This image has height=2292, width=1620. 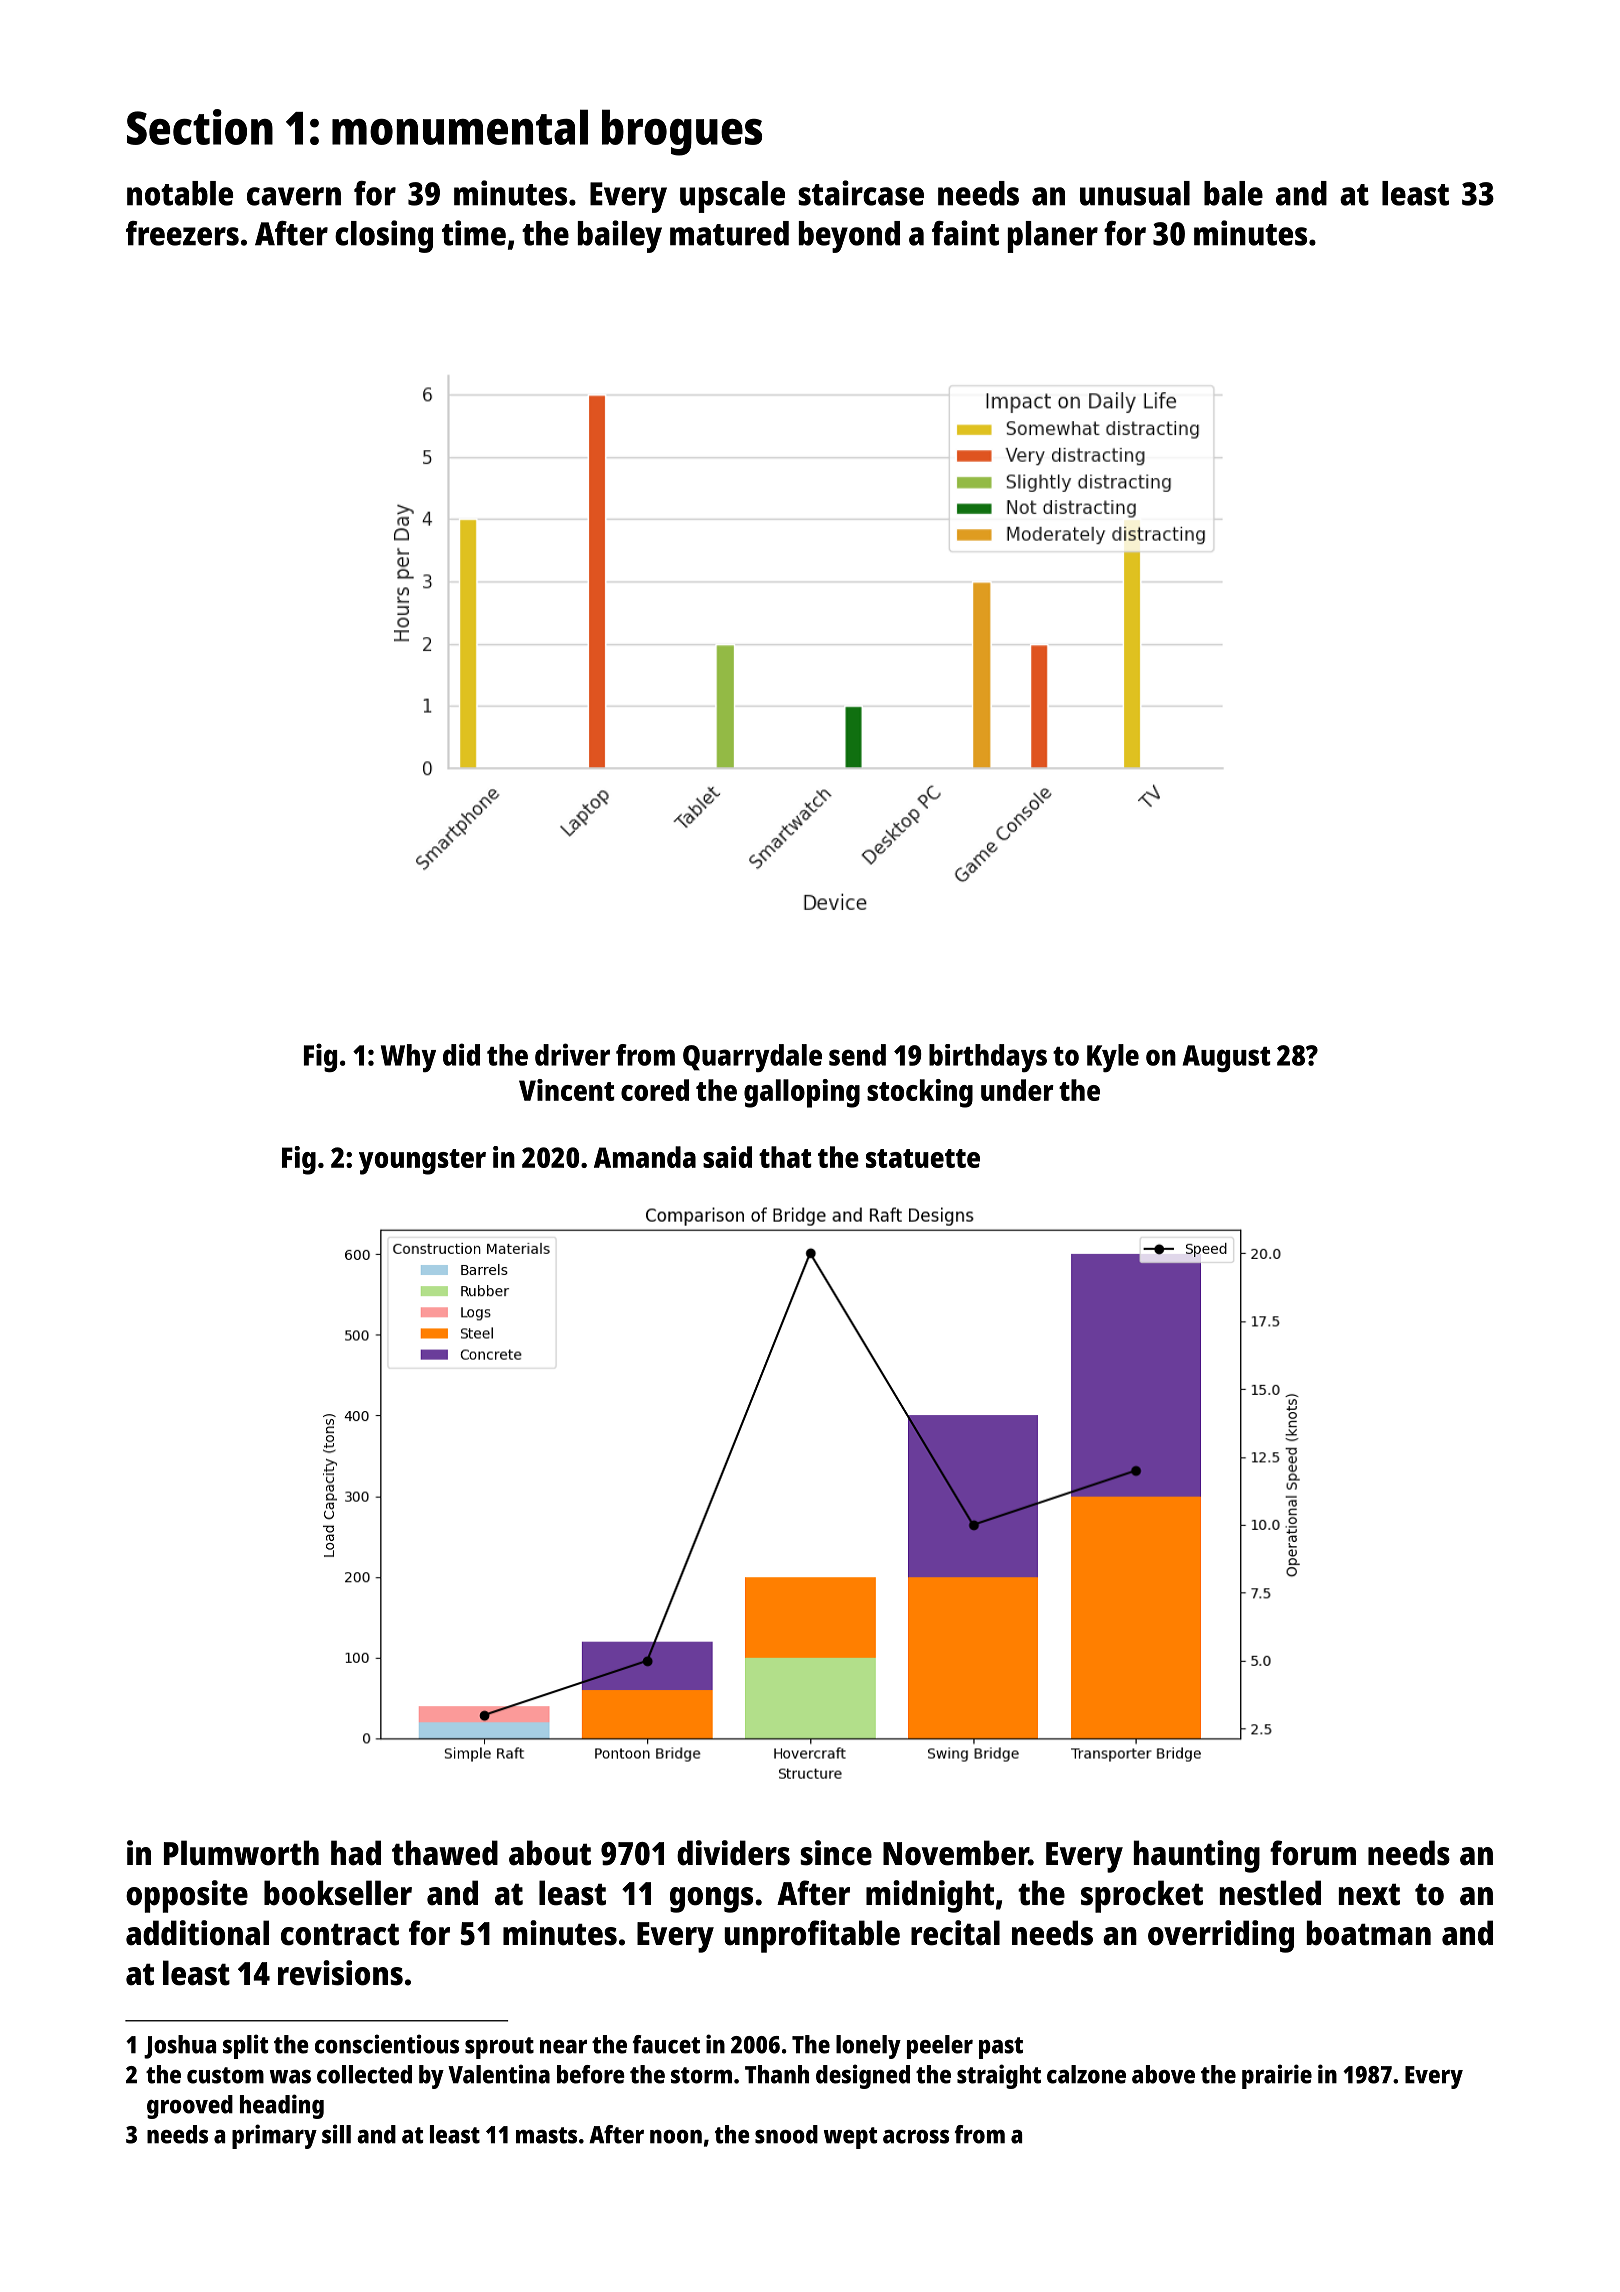 What do you see at coordinates (849, 237) in the image?
I see `beyond` at bounding box center [849, 237].
